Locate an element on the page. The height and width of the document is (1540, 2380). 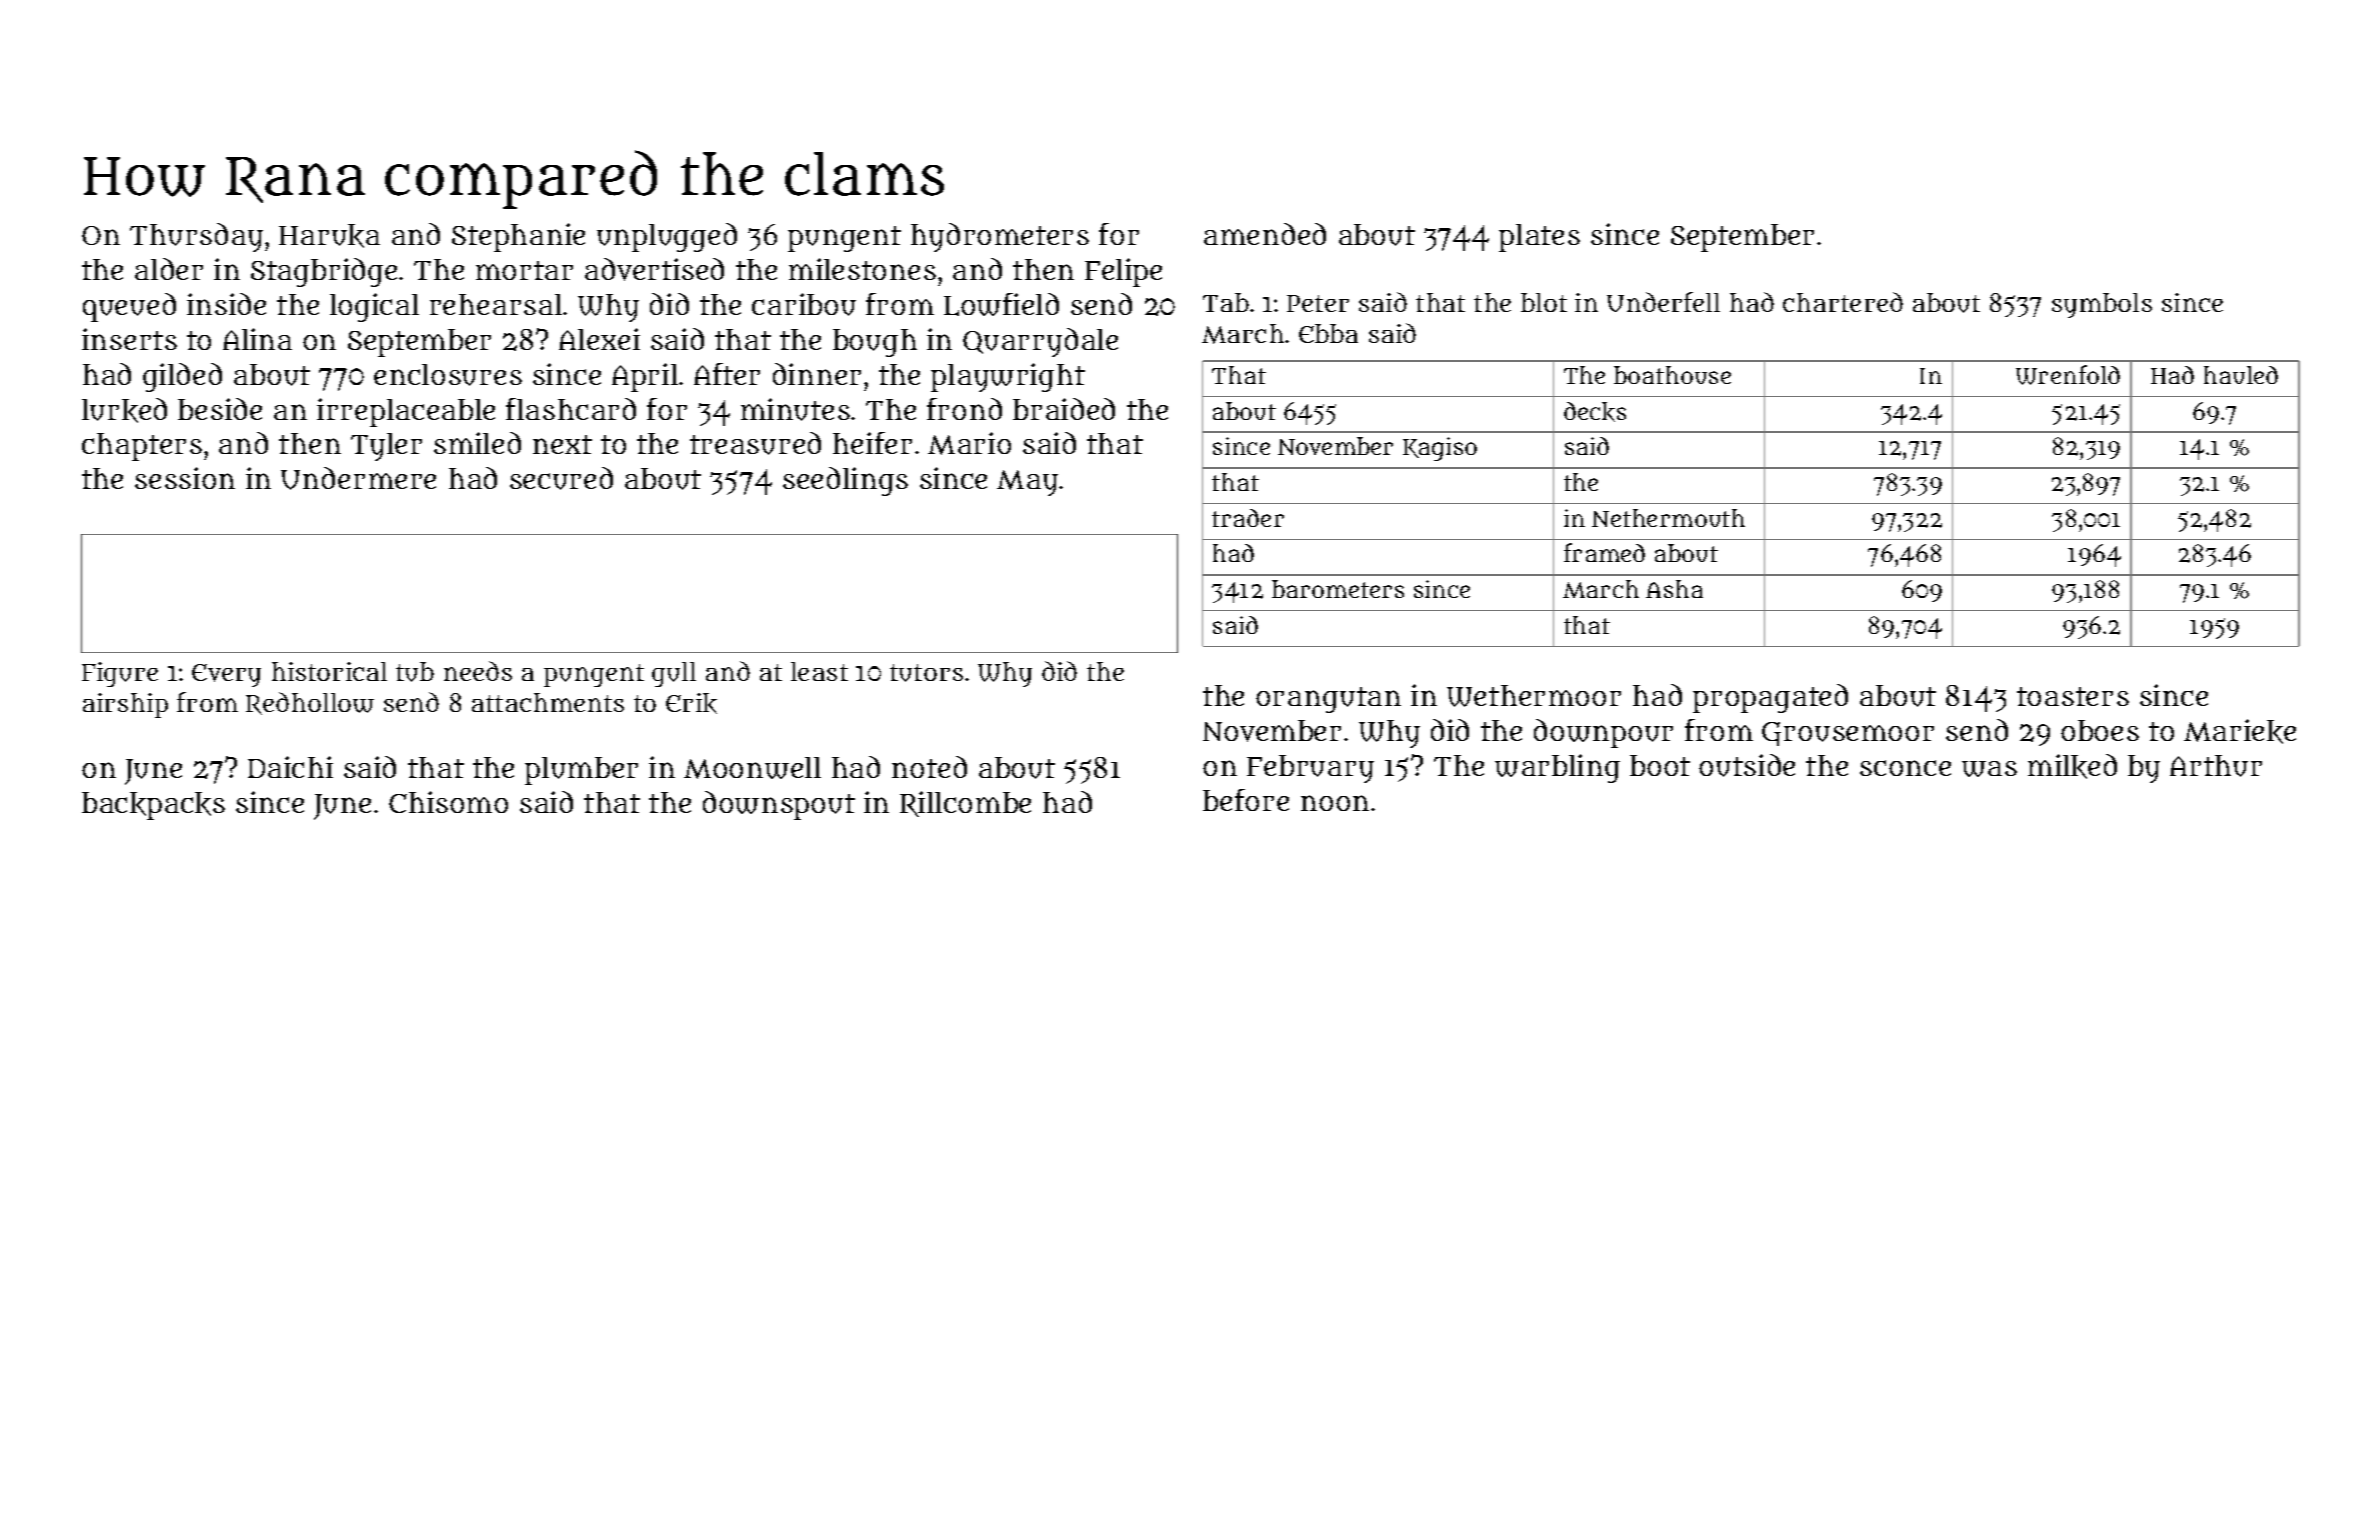
Daichi is located at coordinates (290, 767).
